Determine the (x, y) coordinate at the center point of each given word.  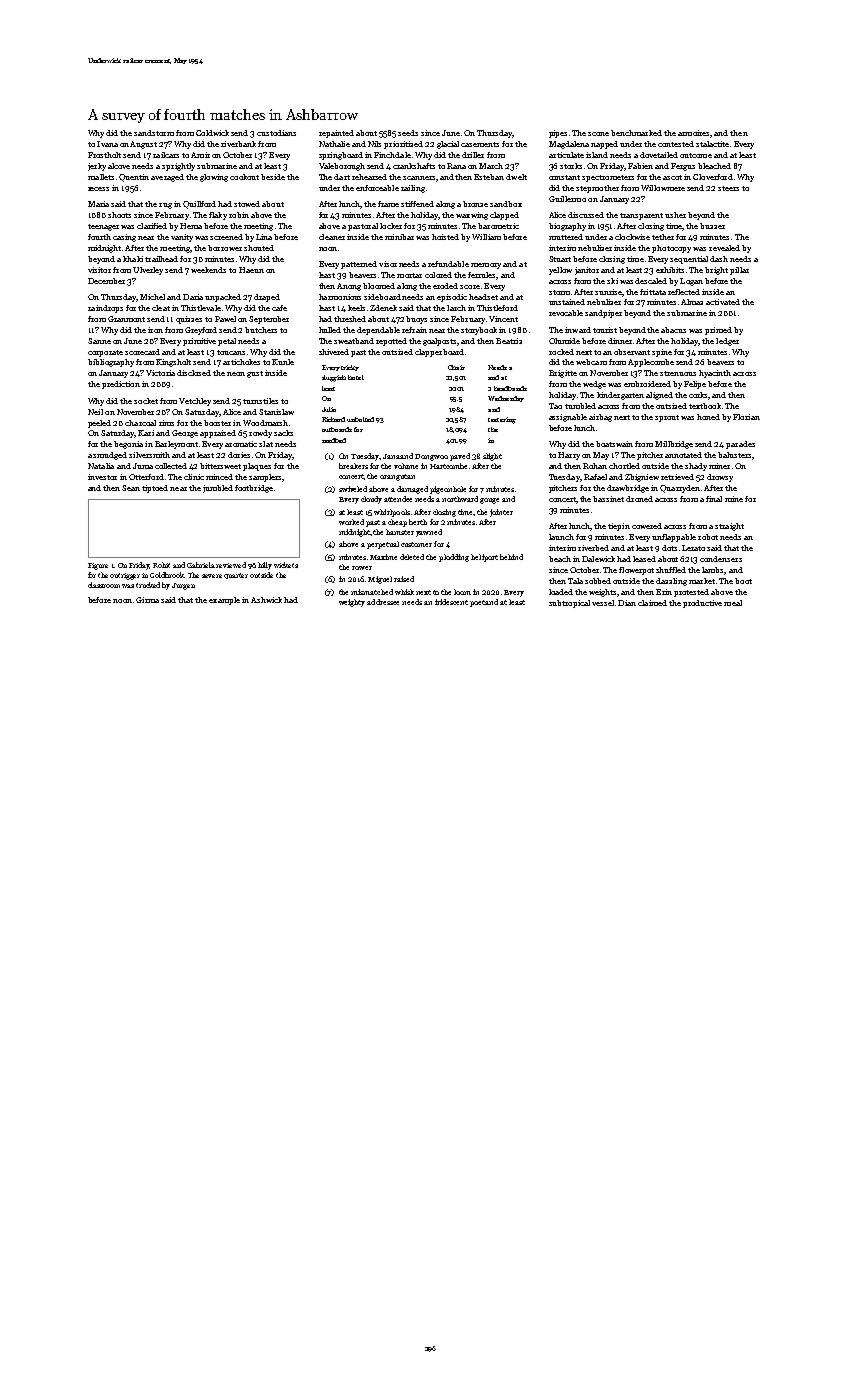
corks (699, 396)
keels (356, 308)
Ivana (107, 144)
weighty (352, 603)
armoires (694, 134)
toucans (231, 352)
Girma (147, 600)
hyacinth (715, 374)
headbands (510, 388)
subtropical (569, 604)
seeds (408, 133)
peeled (99, 424)
